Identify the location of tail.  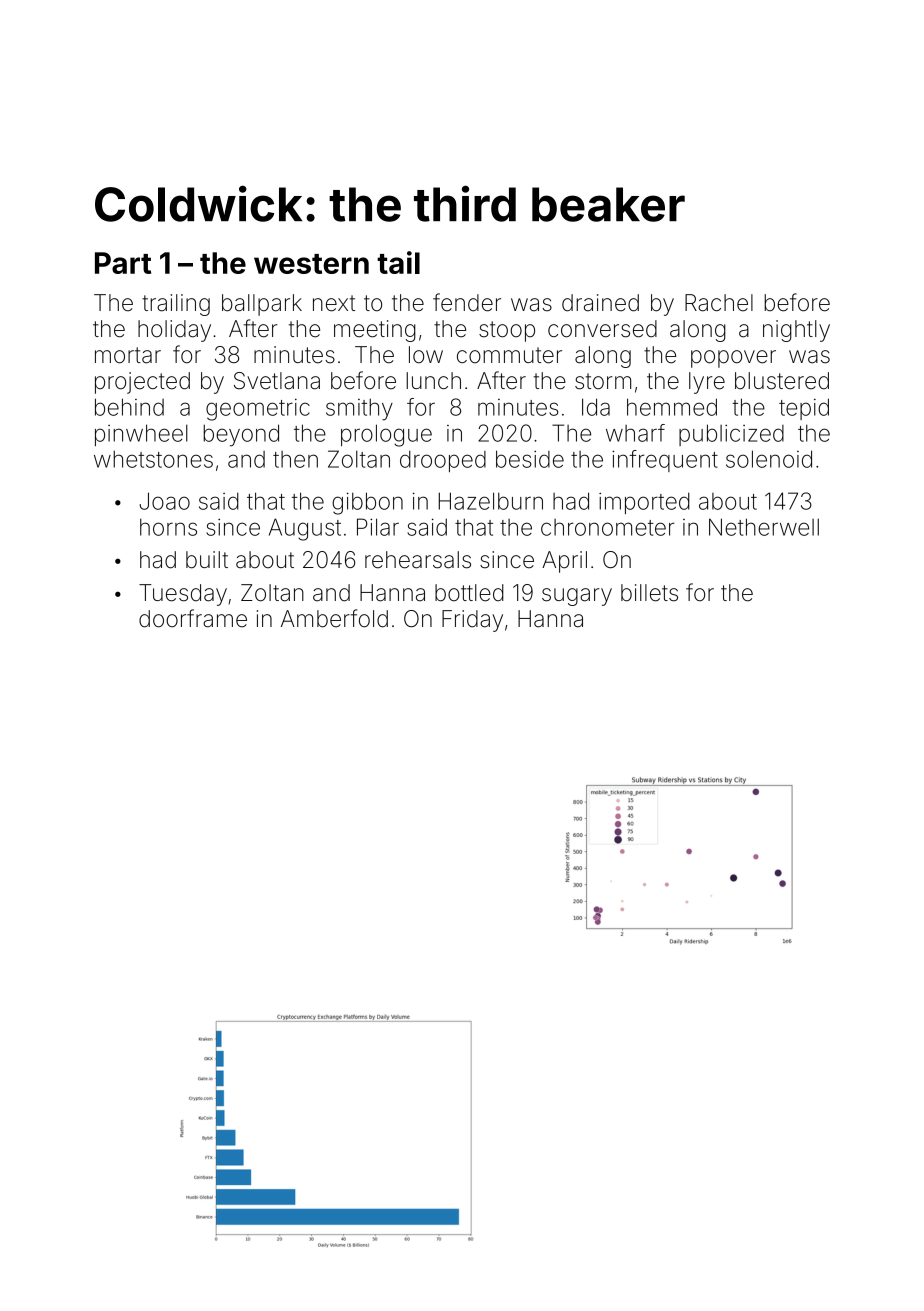
(398, 262).
